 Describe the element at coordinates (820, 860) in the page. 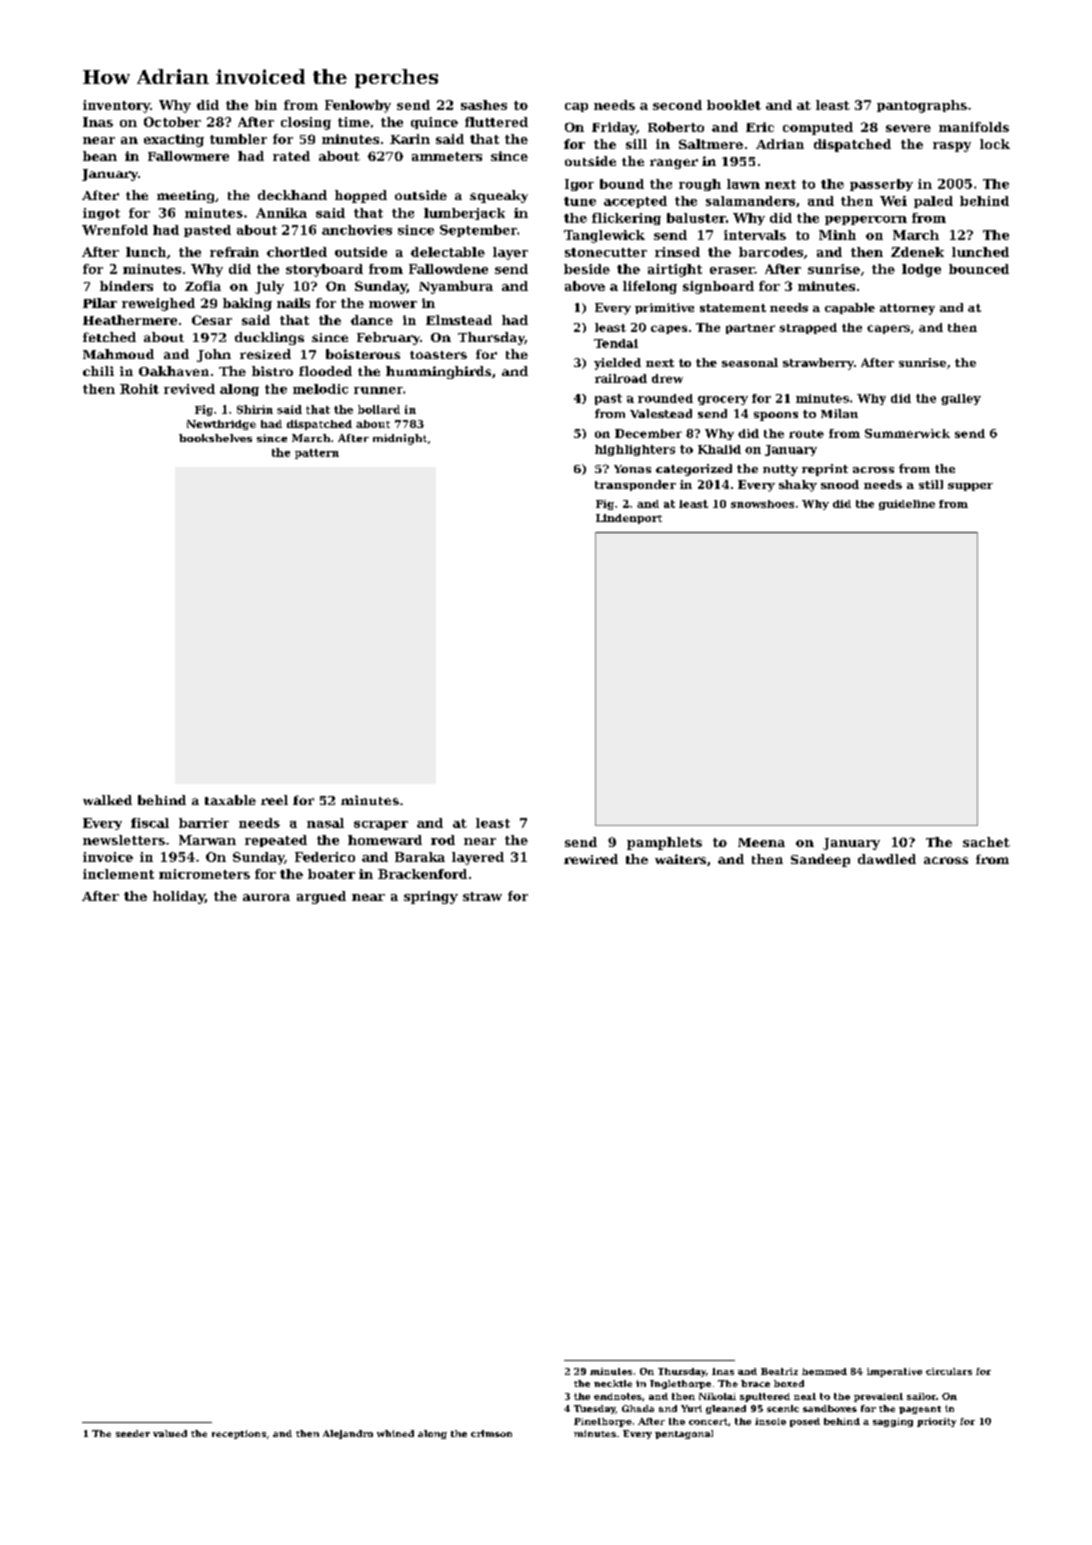

I see `Sandeep` at that location.
